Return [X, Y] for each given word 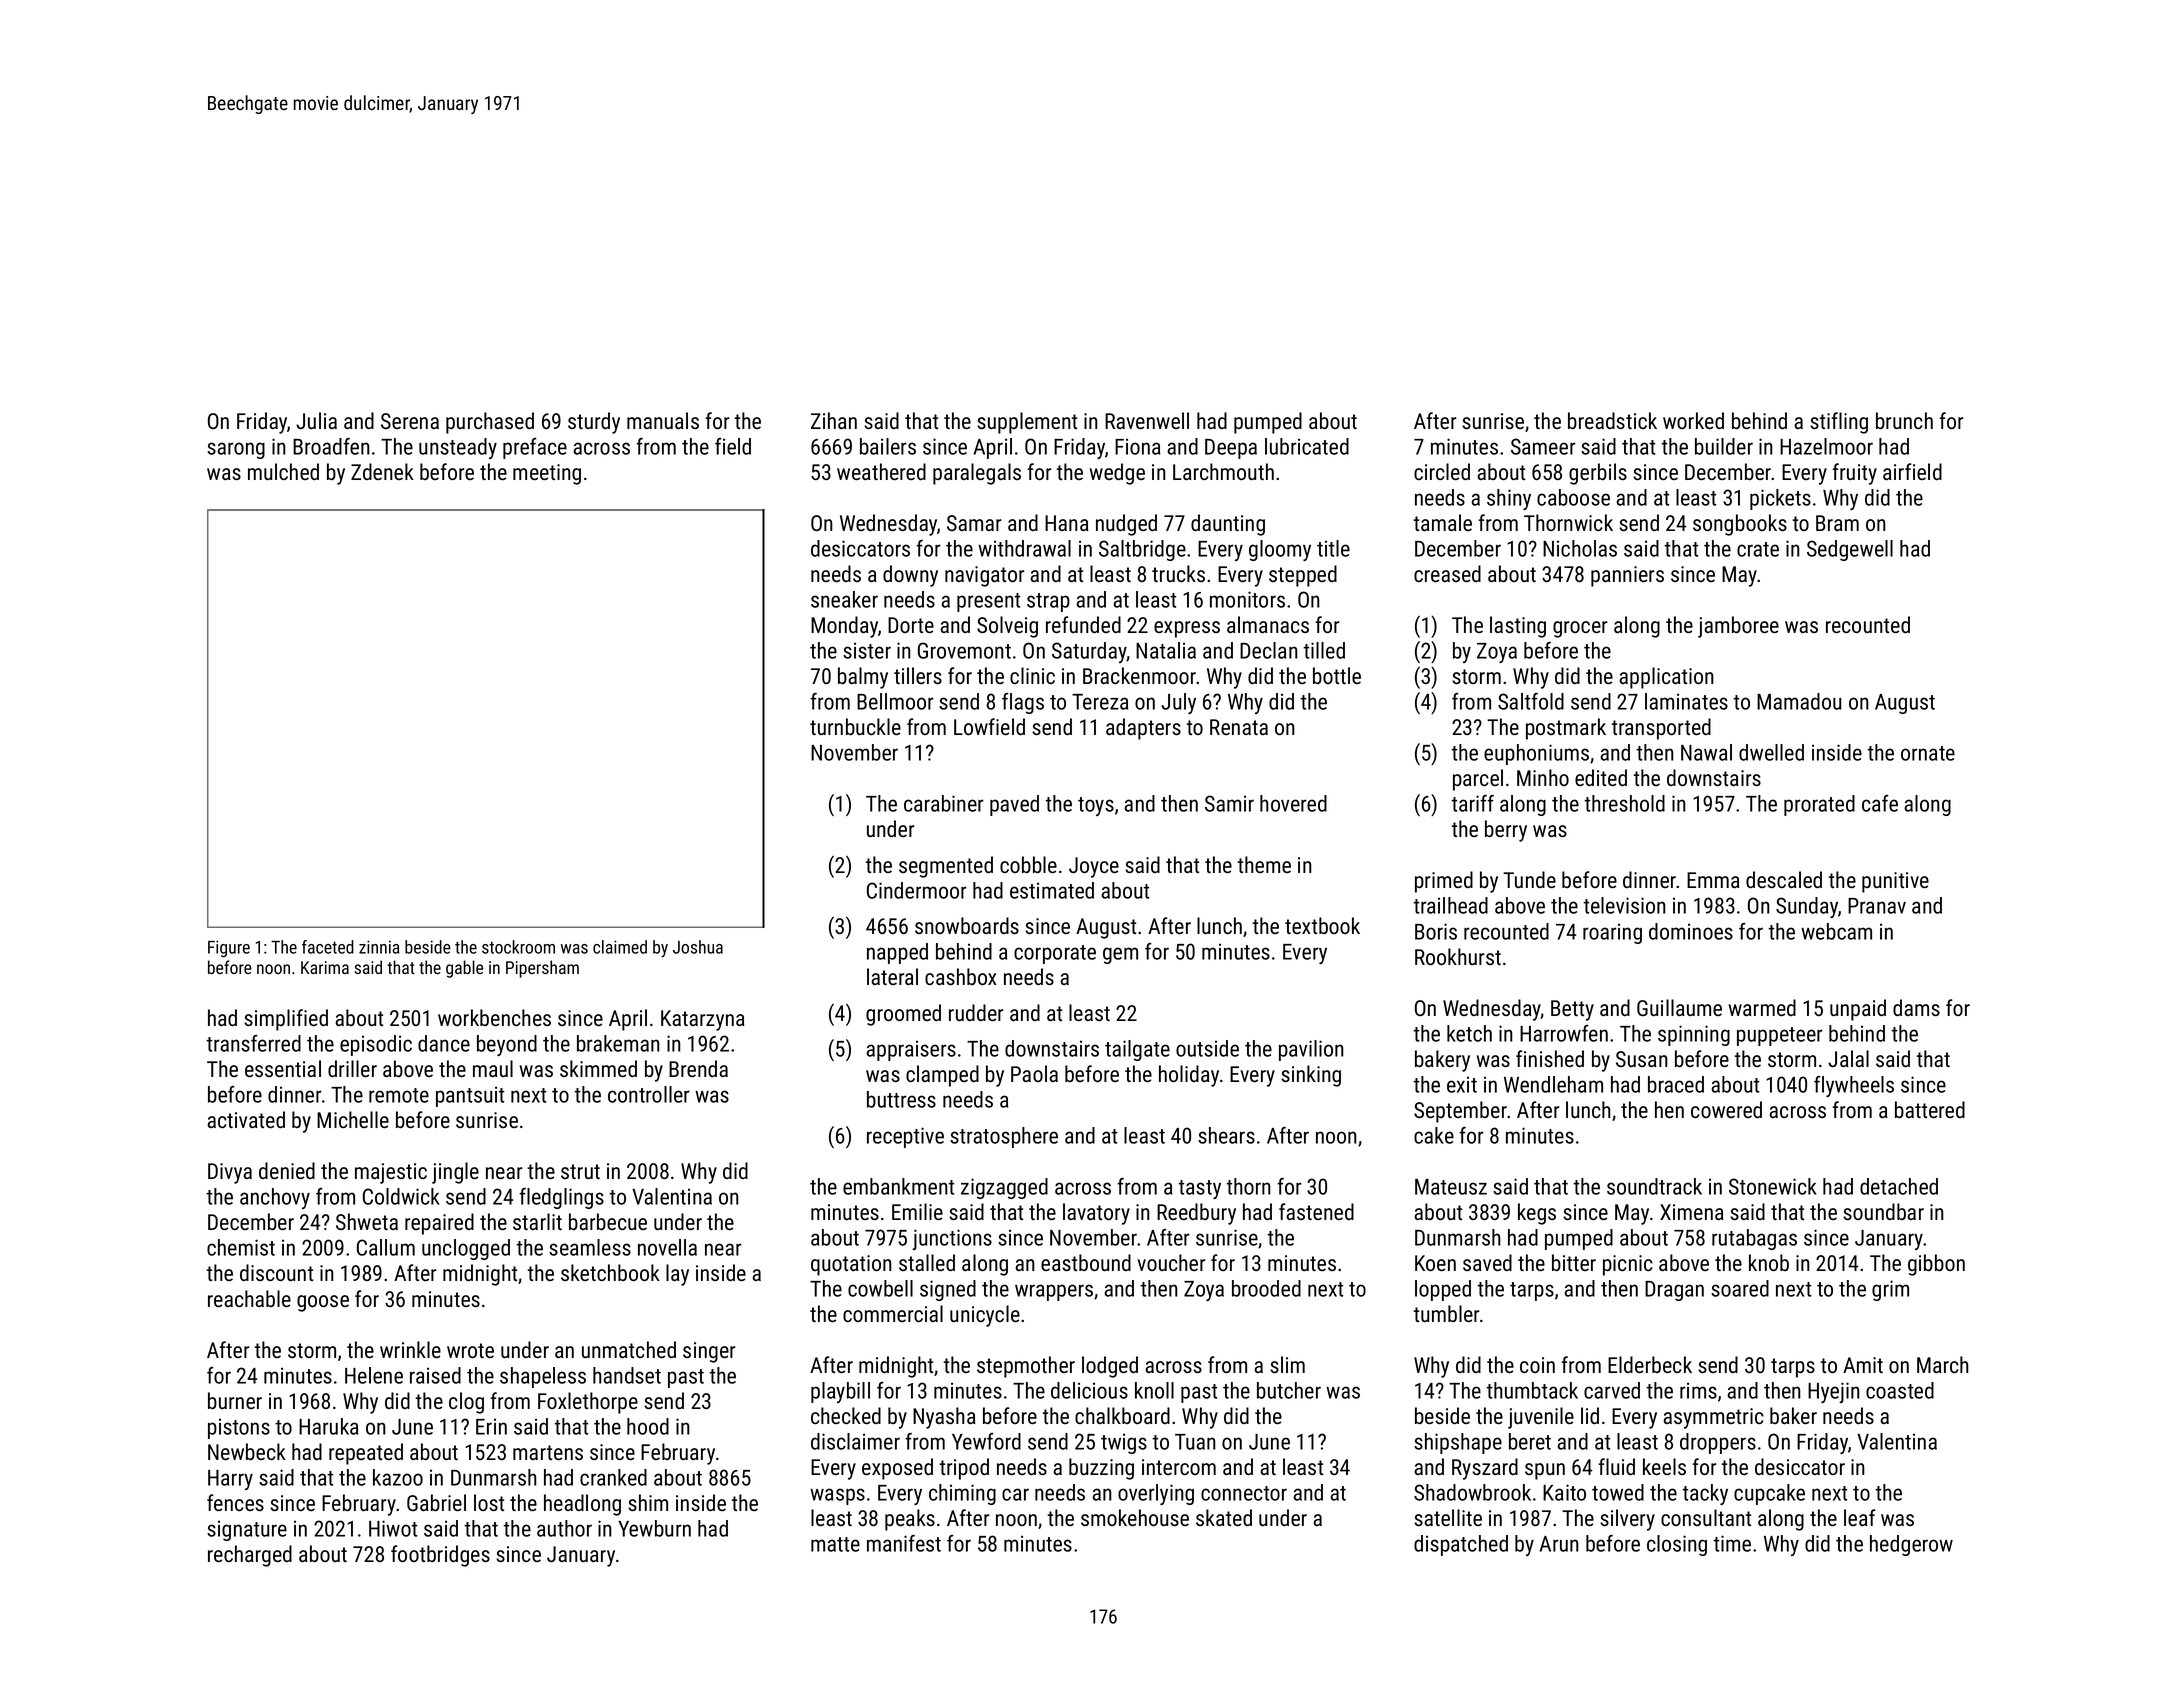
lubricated [1307, 446]
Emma [1713, 880]
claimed [620, 947]
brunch [1904, 420]
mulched [283, 471]
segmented [946, 867]
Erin [491, 1426]
